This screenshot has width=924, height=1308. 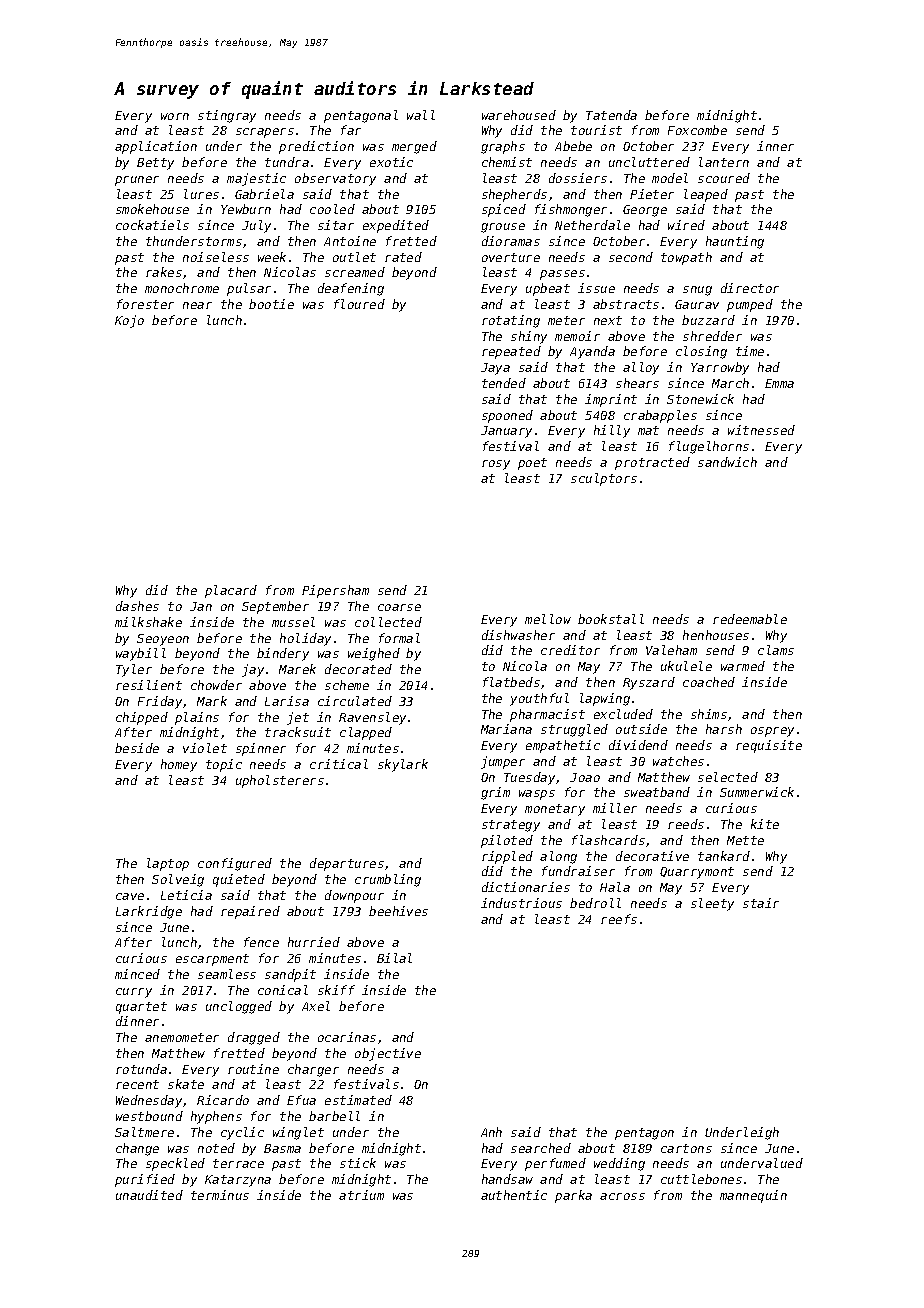 What do you see at coordinates (220, 1195) in the screenshot?
I see `terminus` at bounding box center [220, 1195].
